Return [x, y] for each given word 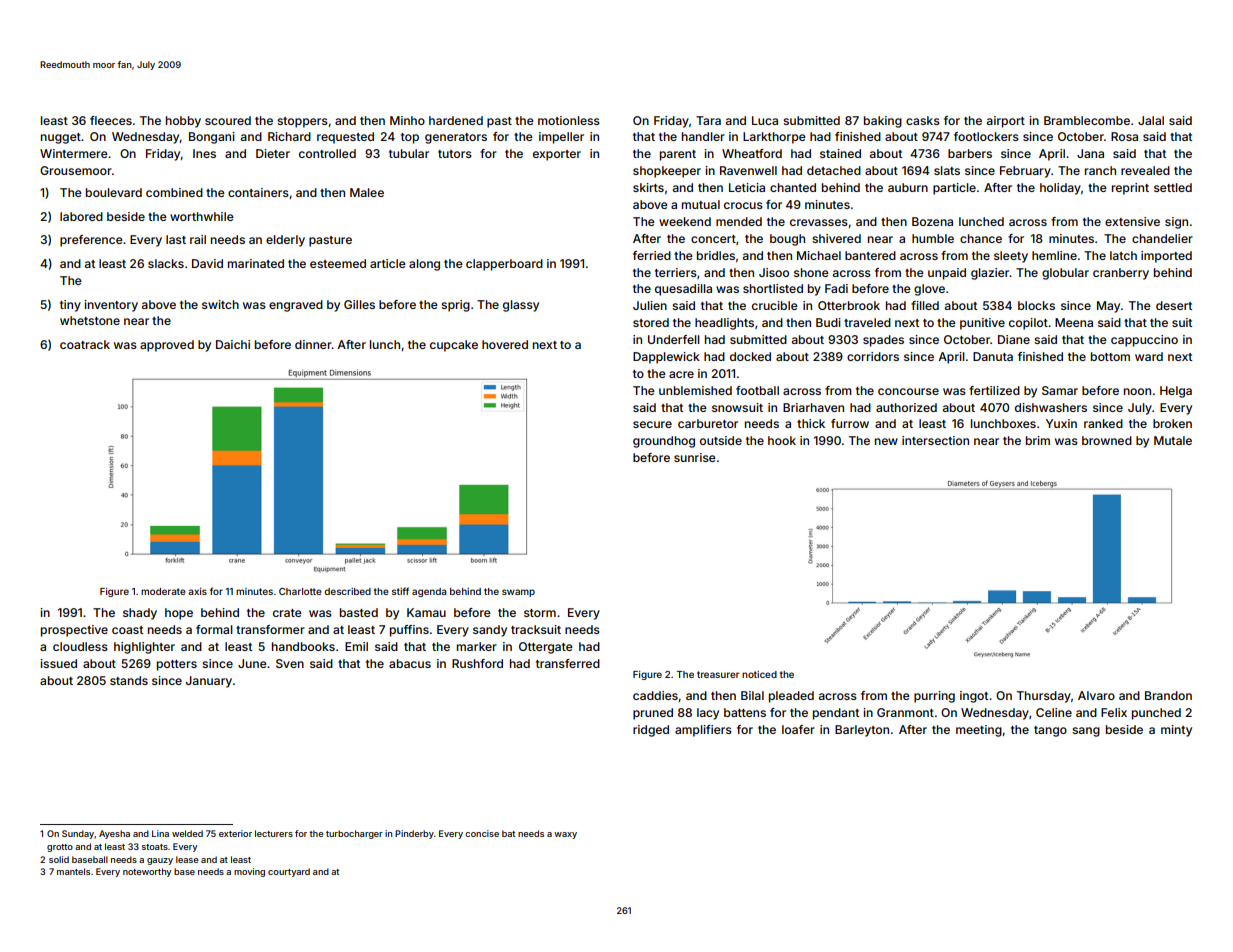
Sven [290, 663]
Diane [1014, 339]
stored [651, 322]
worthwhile [202, 216]
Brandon [1168, 695]
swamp [518, 593]
